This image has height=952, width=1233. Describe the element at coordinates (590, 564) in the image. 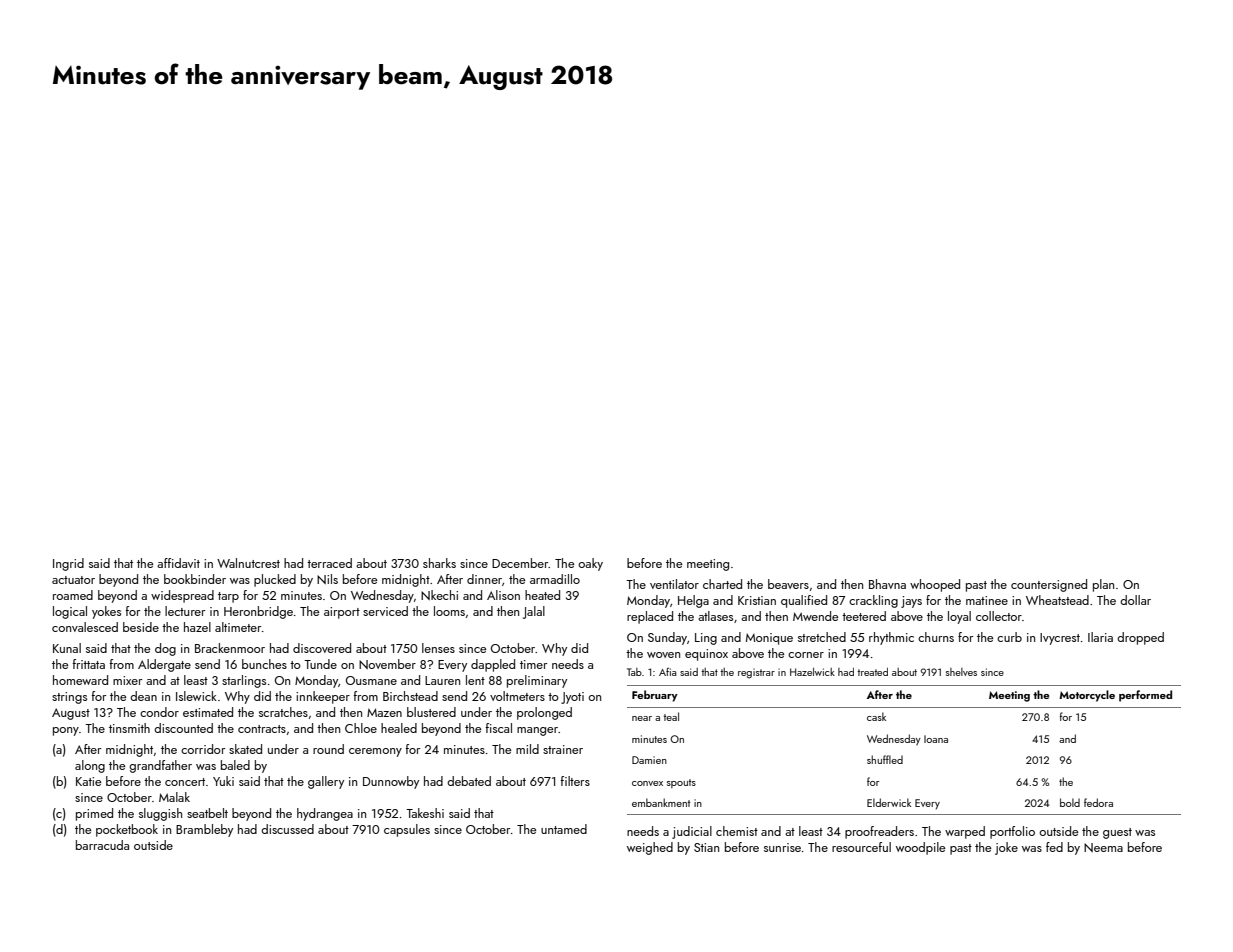

I see `oaky` at that location.
